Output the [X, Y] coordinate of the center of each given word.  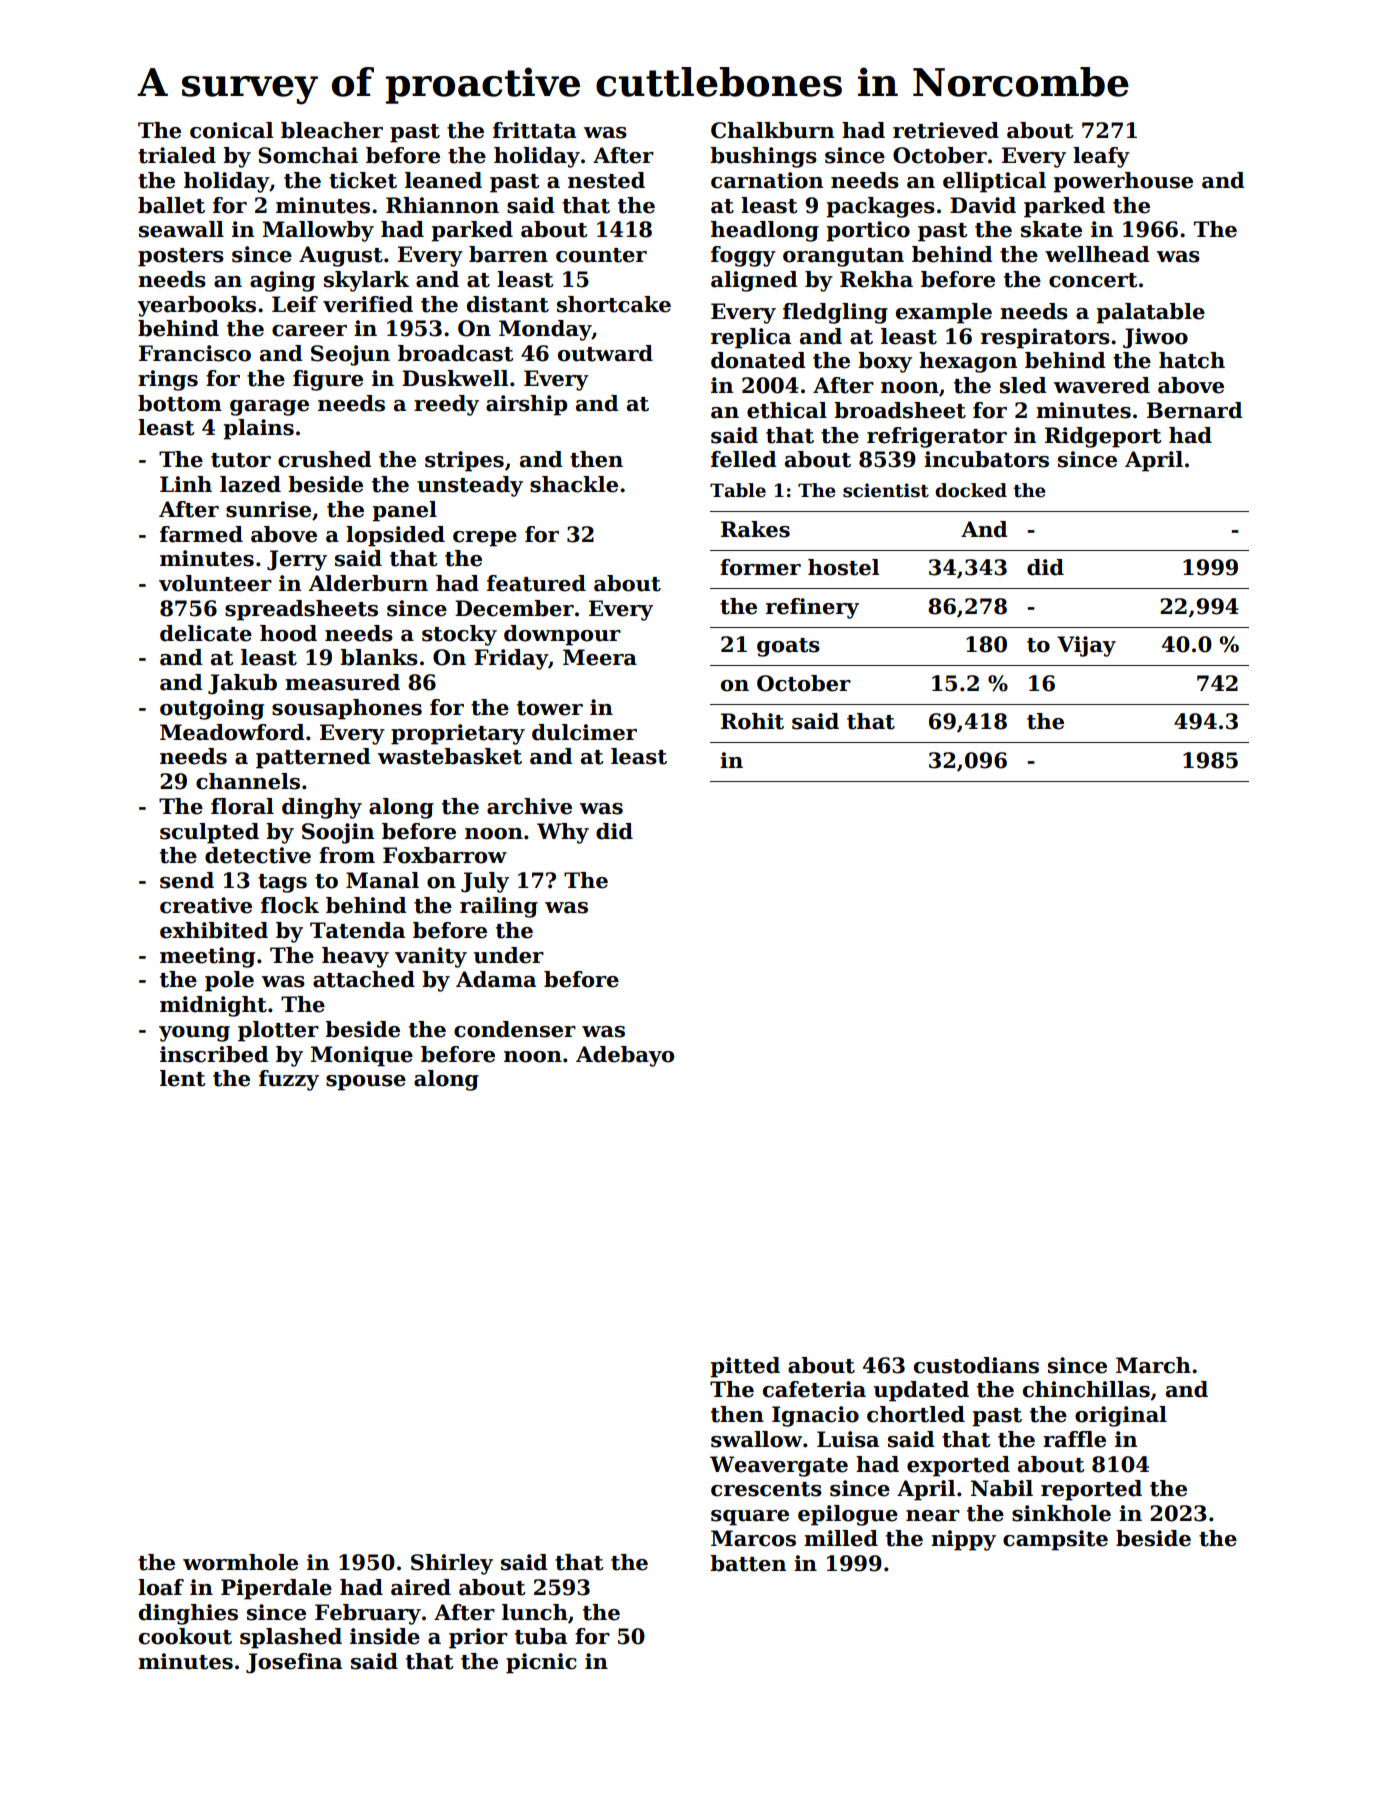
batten [748, 1563]
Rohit [752, 721]
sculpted [209, 833]
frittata [534, 130]
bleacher [332, 130]
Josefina [294, 1663]
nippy [963, 1540]
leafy [1101, 157]
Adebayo [625, 1056]
